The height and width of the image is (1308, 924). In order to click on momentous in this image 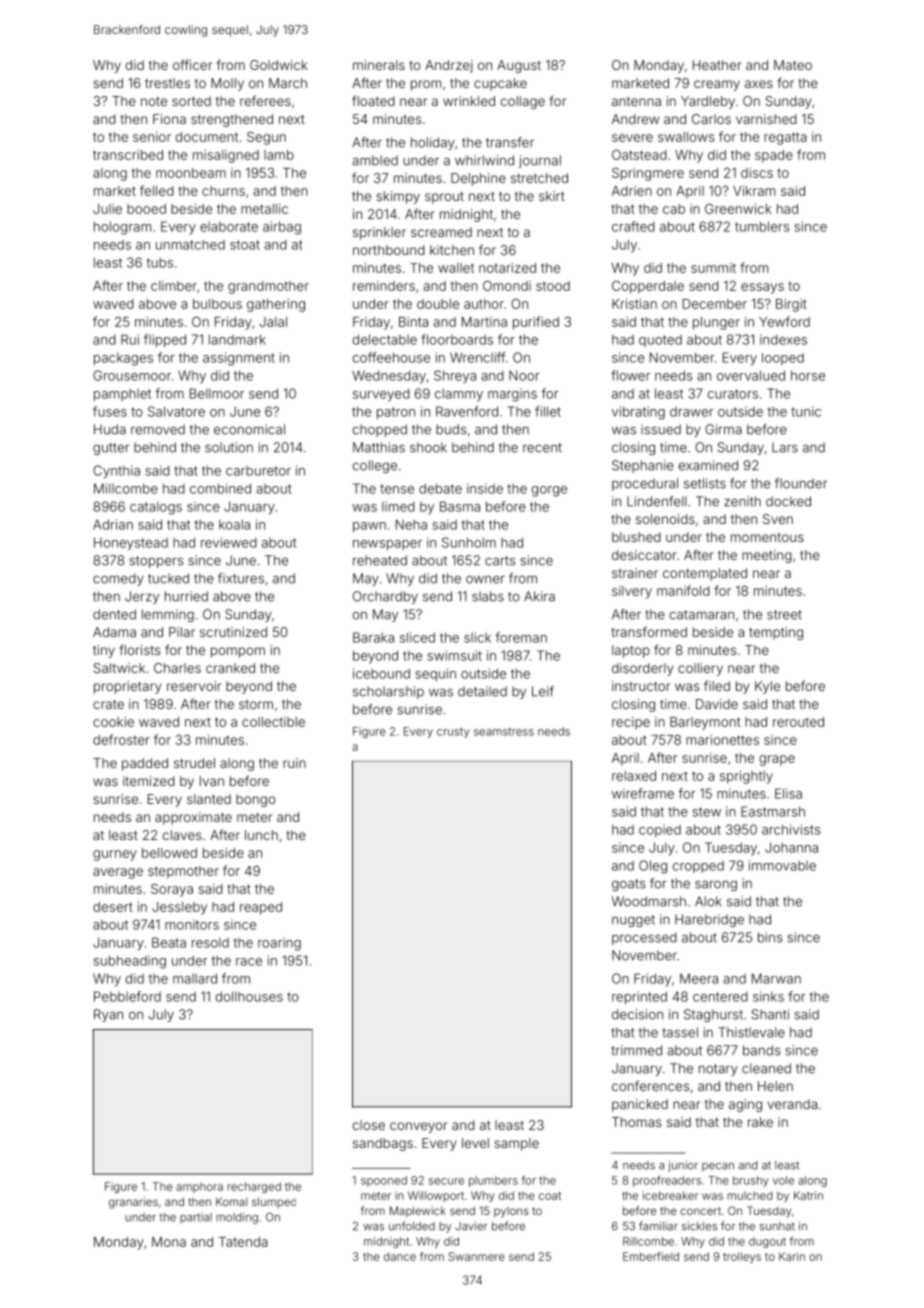, I will do `click(767, 537)`.
